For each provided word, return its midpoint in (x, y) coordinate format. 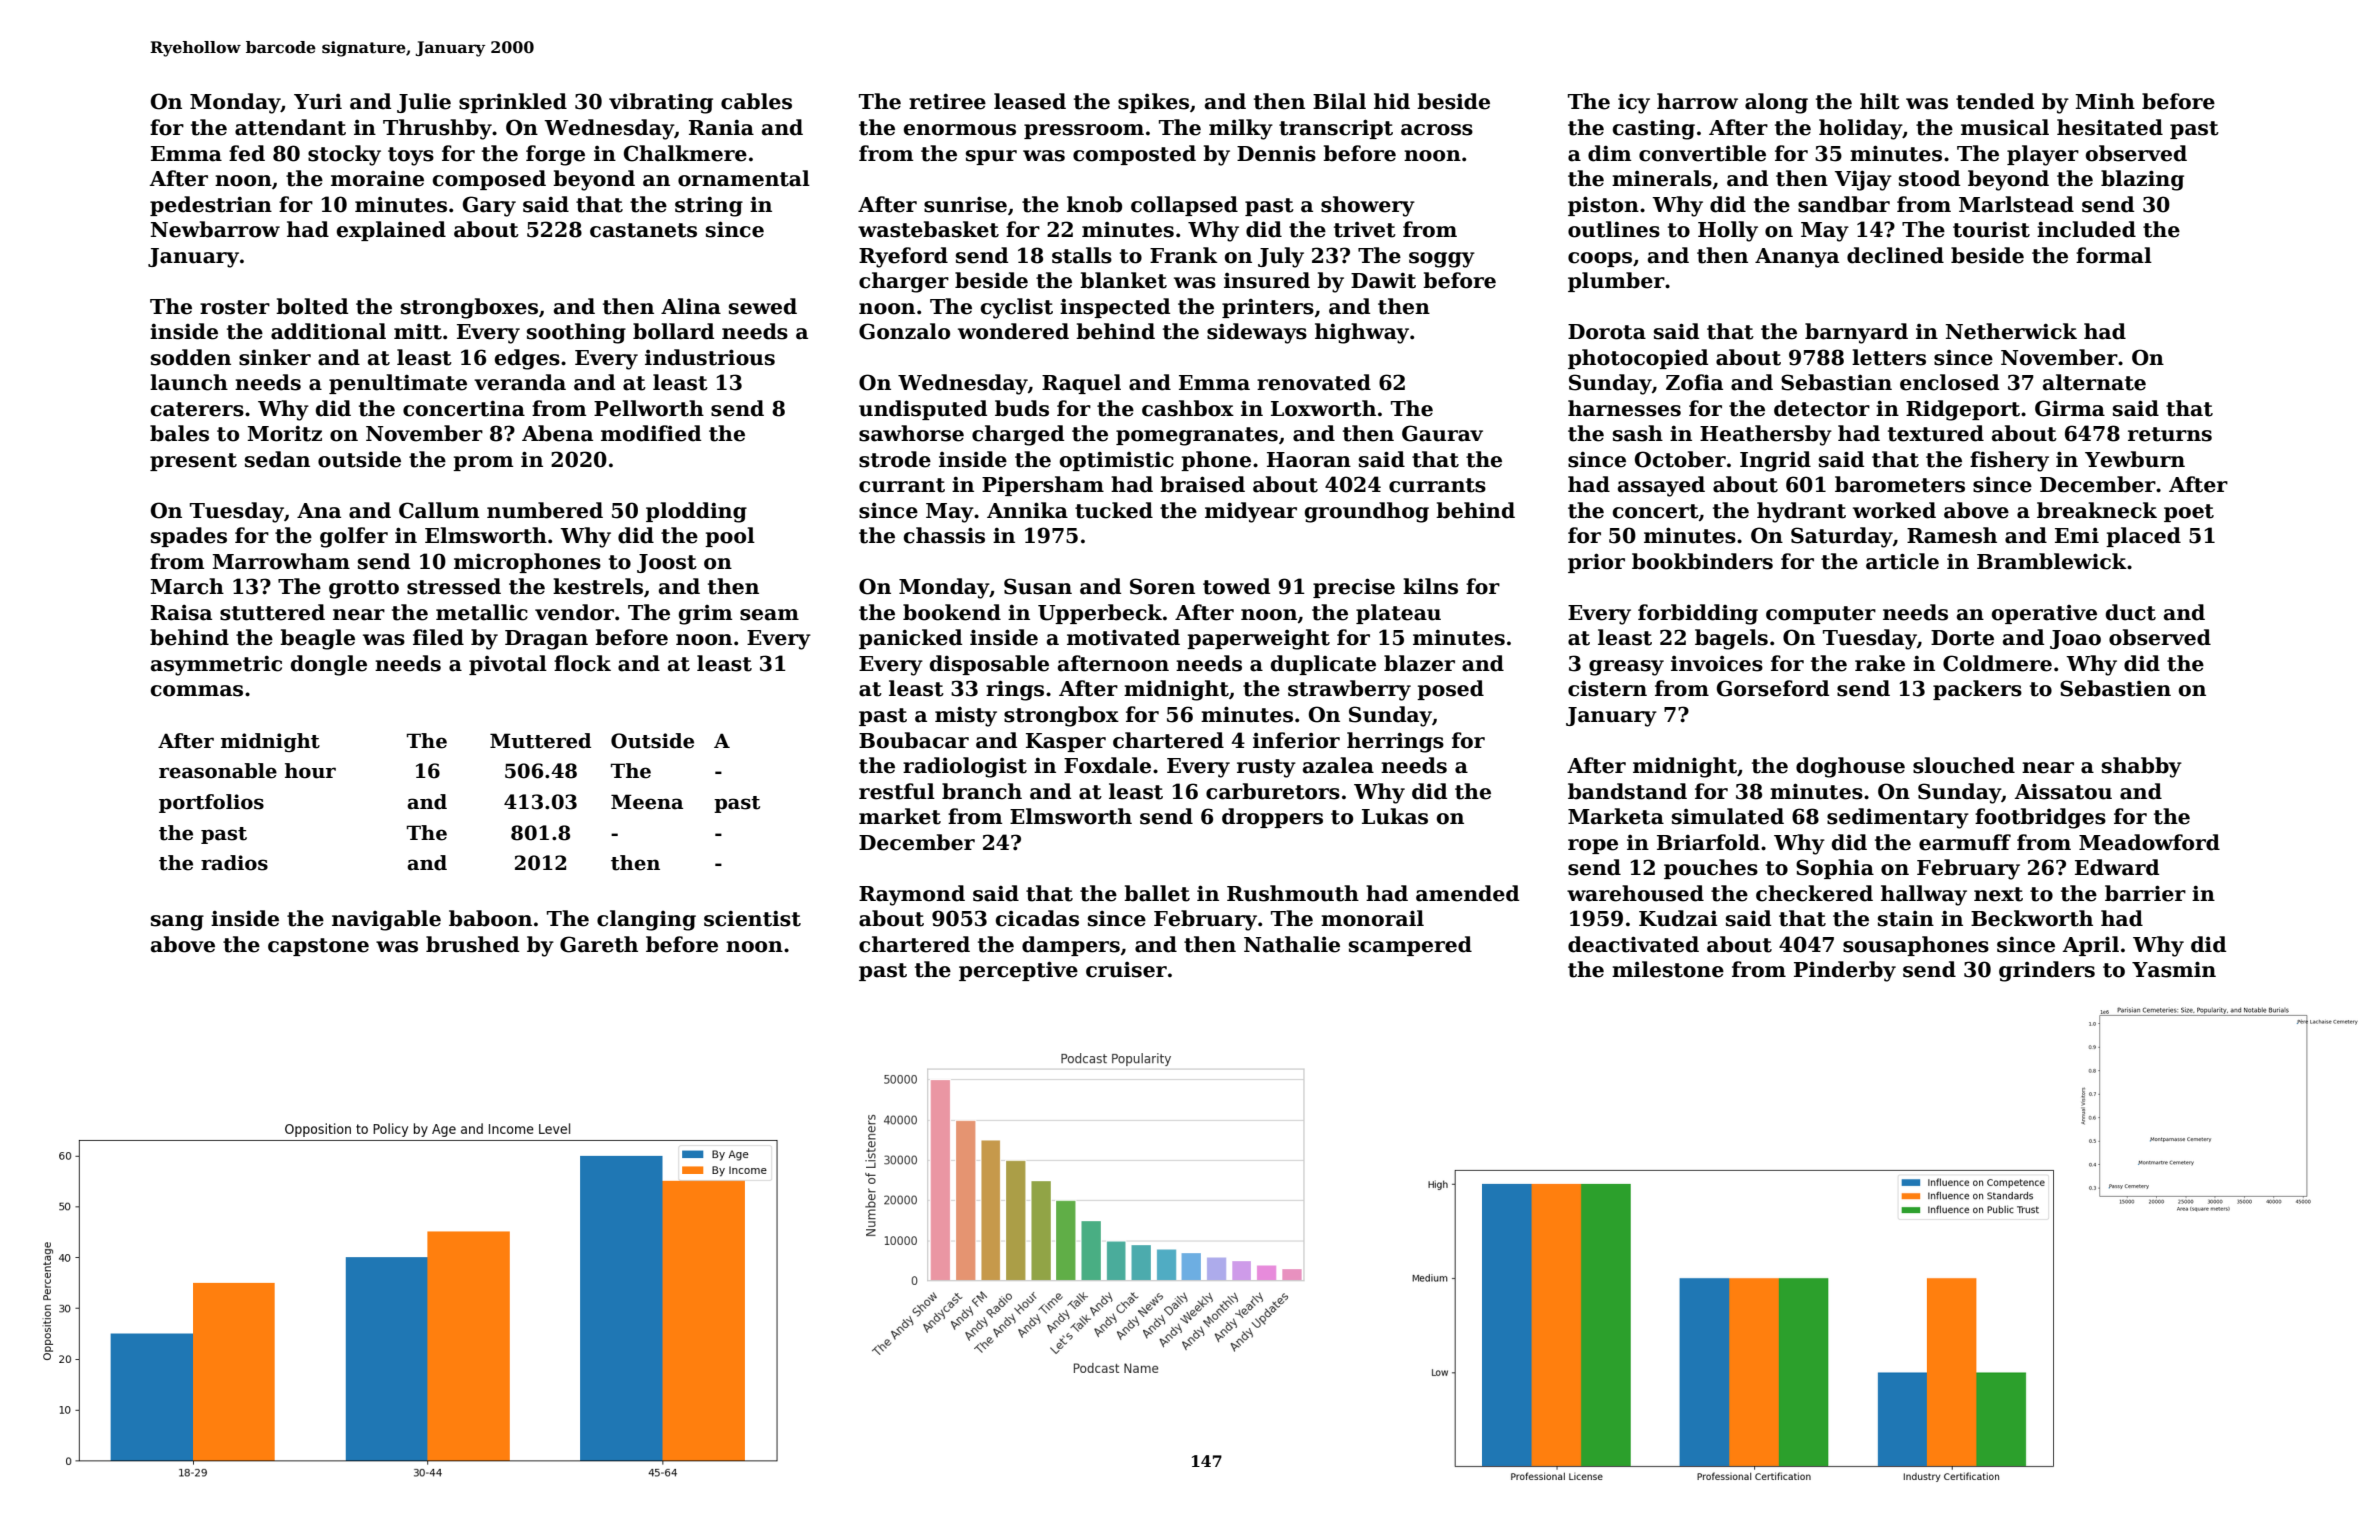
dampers (1071, 946)
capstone (318, 947)
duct (2131, 612)
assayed (1661, 486)
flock (582, 663)
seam (769, 615)
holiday (1860, 129)
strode (895, 459)
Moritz (285, 434)
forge (555, 155)
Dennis (1276, 154)
